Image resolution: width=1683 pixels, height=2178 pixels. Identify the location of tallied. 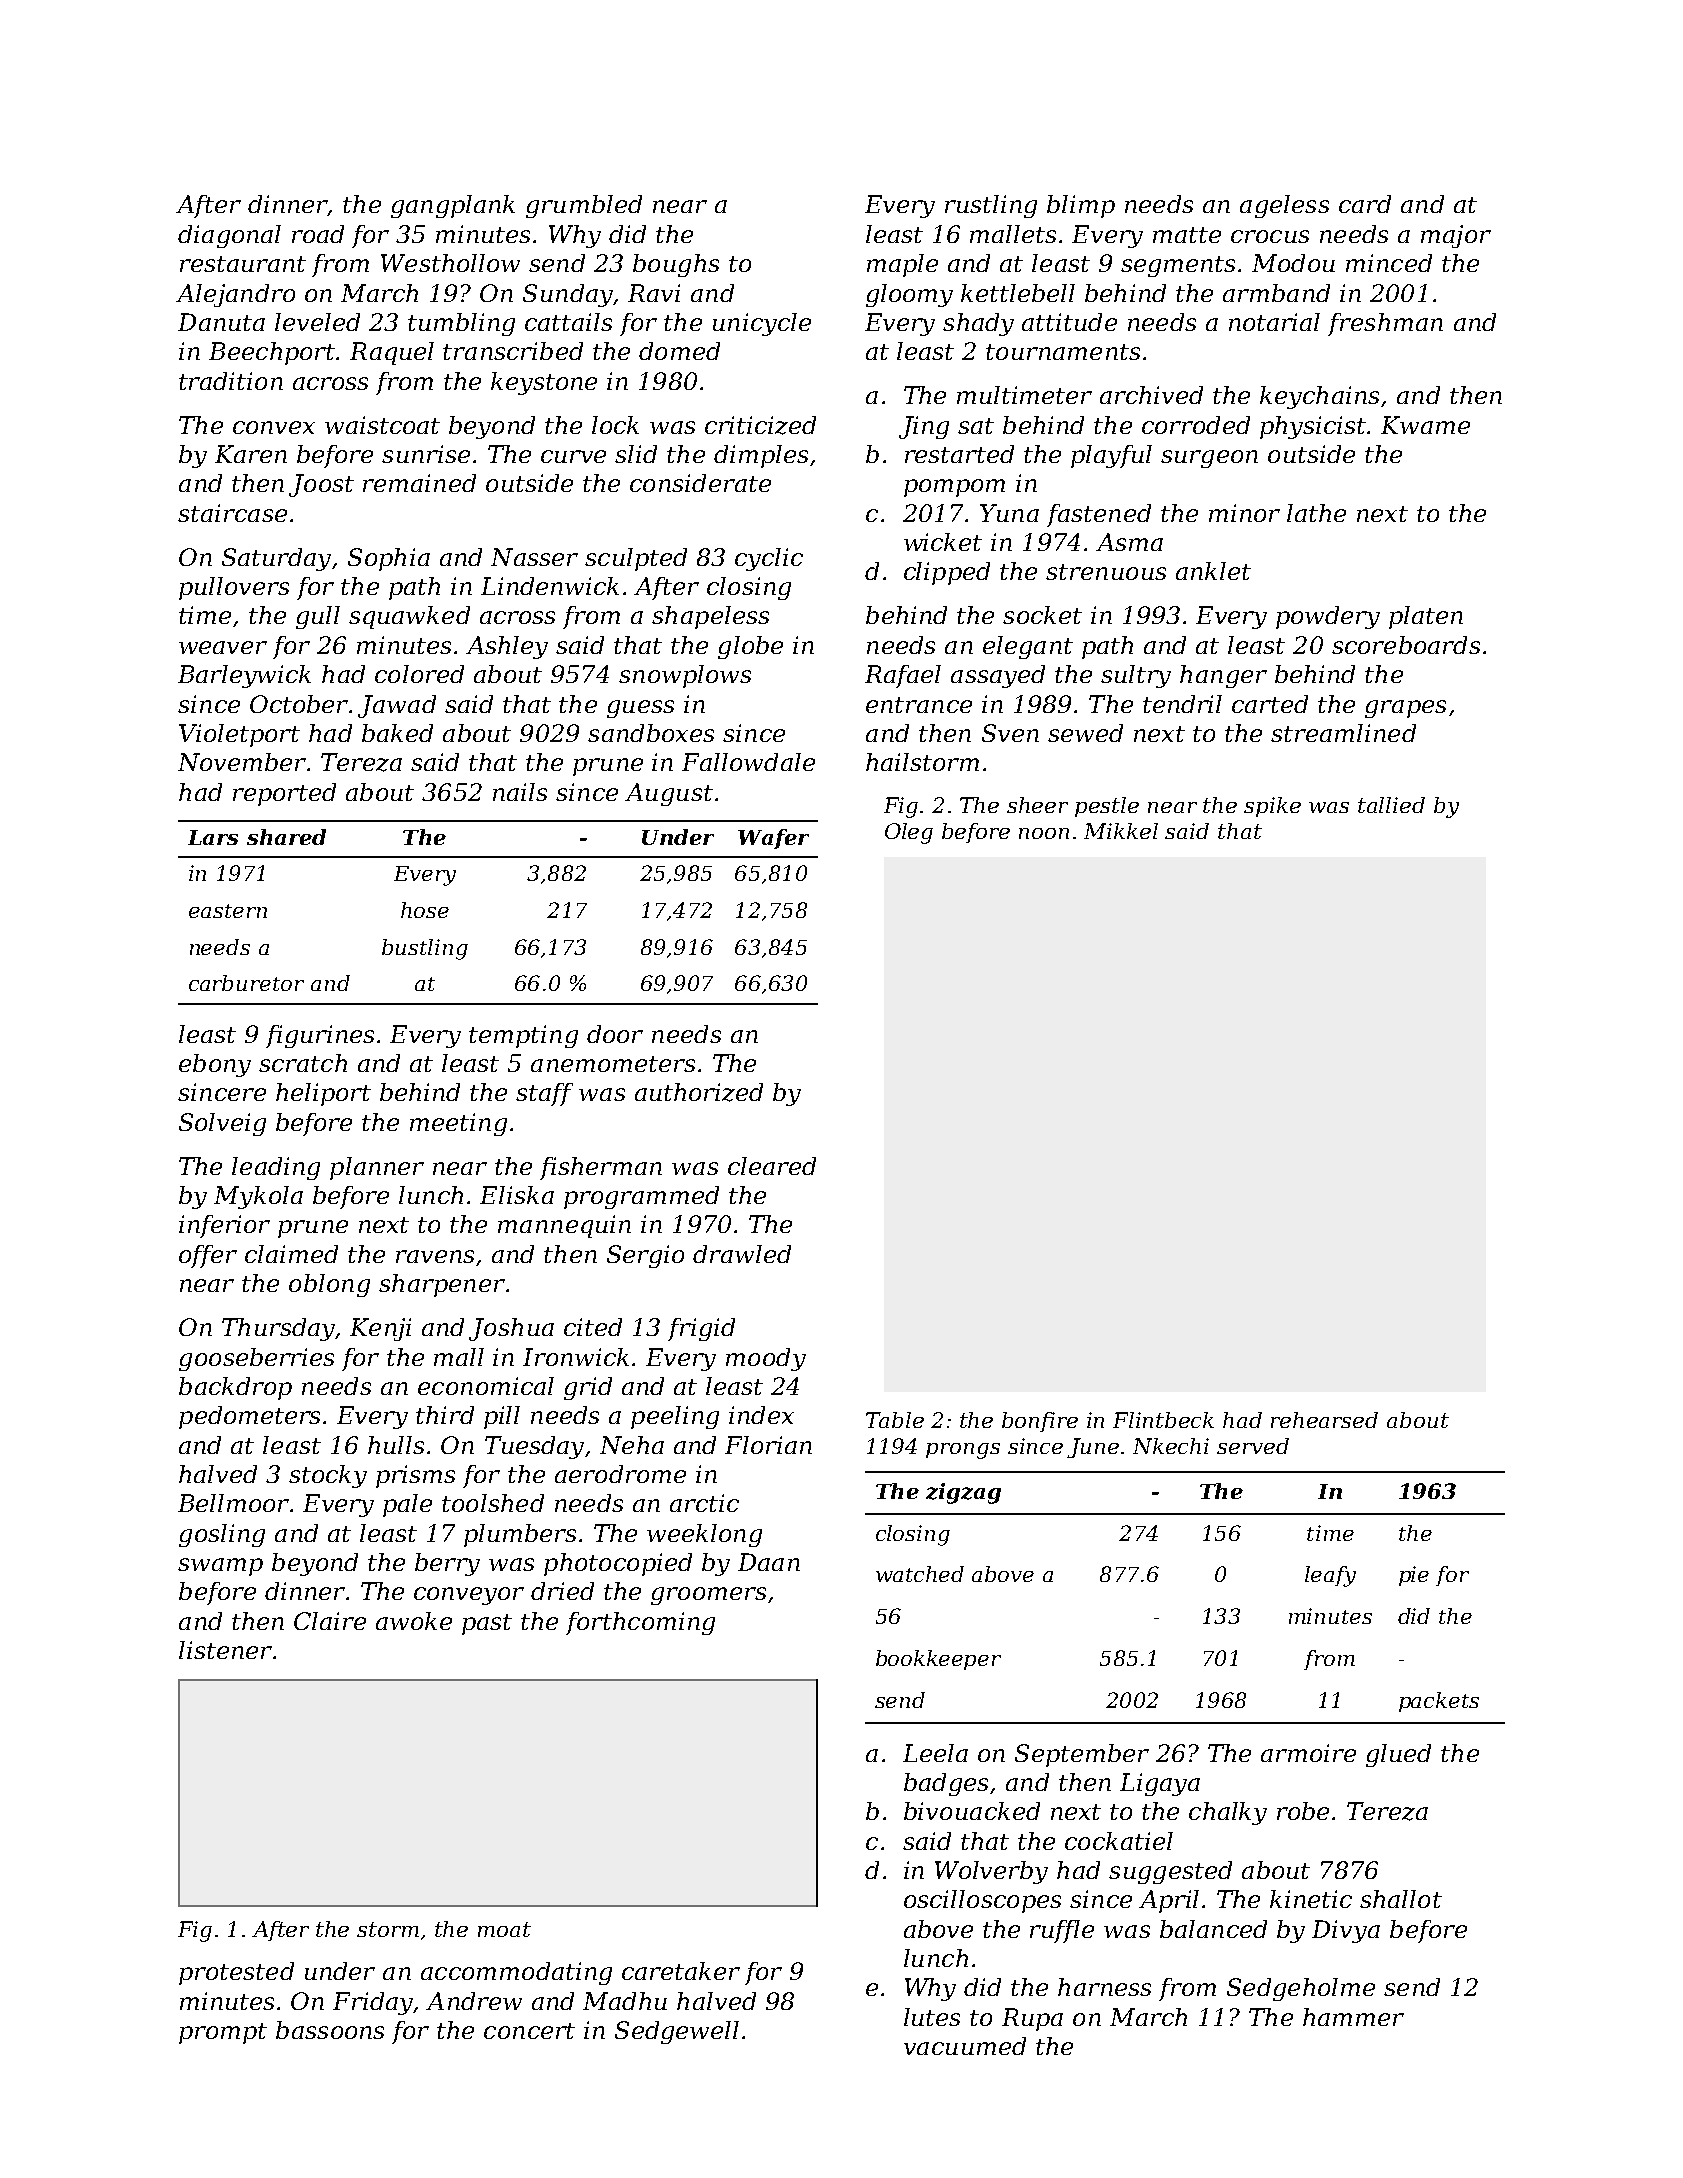
(1391, 805).
